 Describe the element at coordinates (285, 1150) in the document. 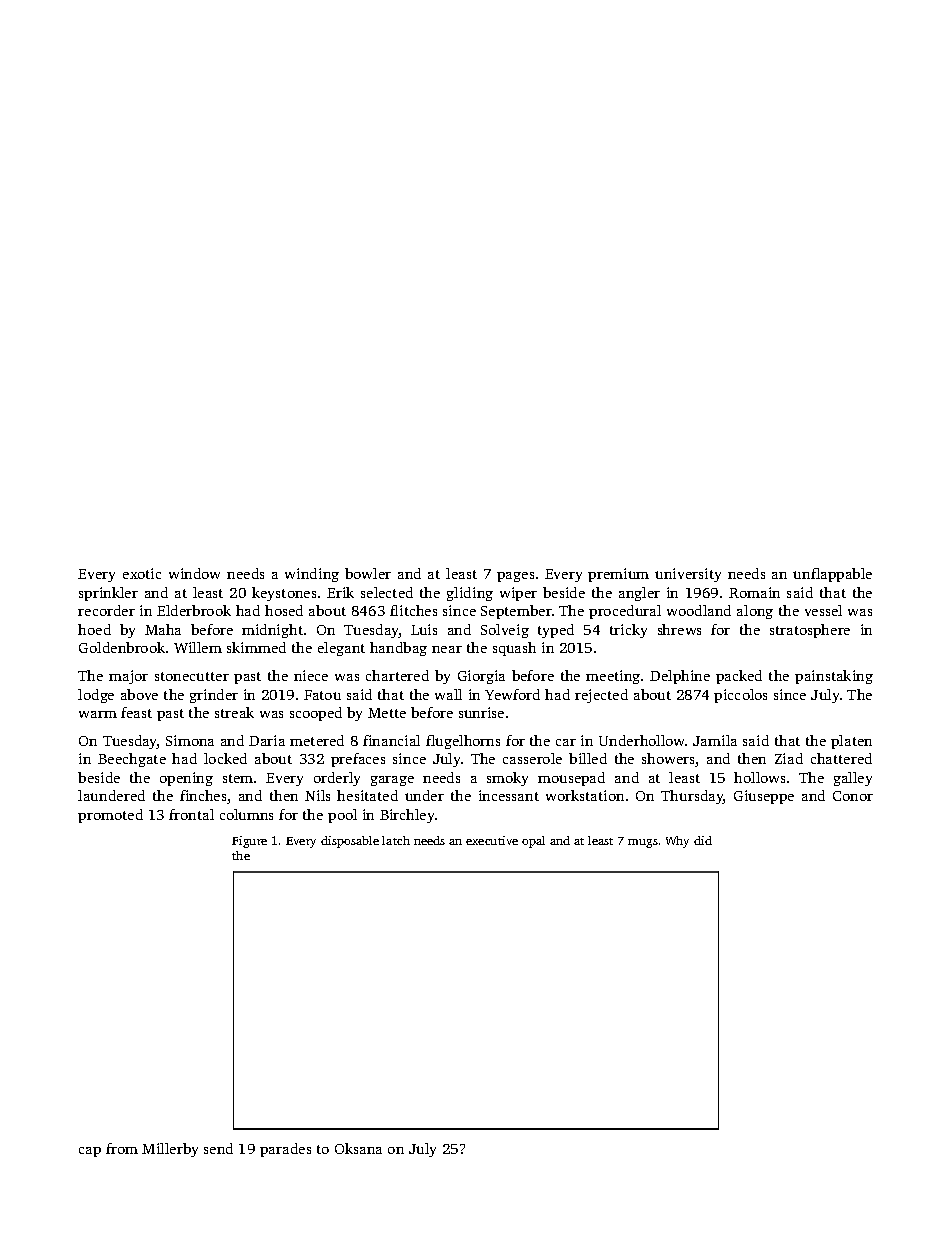

I see `parades` at that location.
